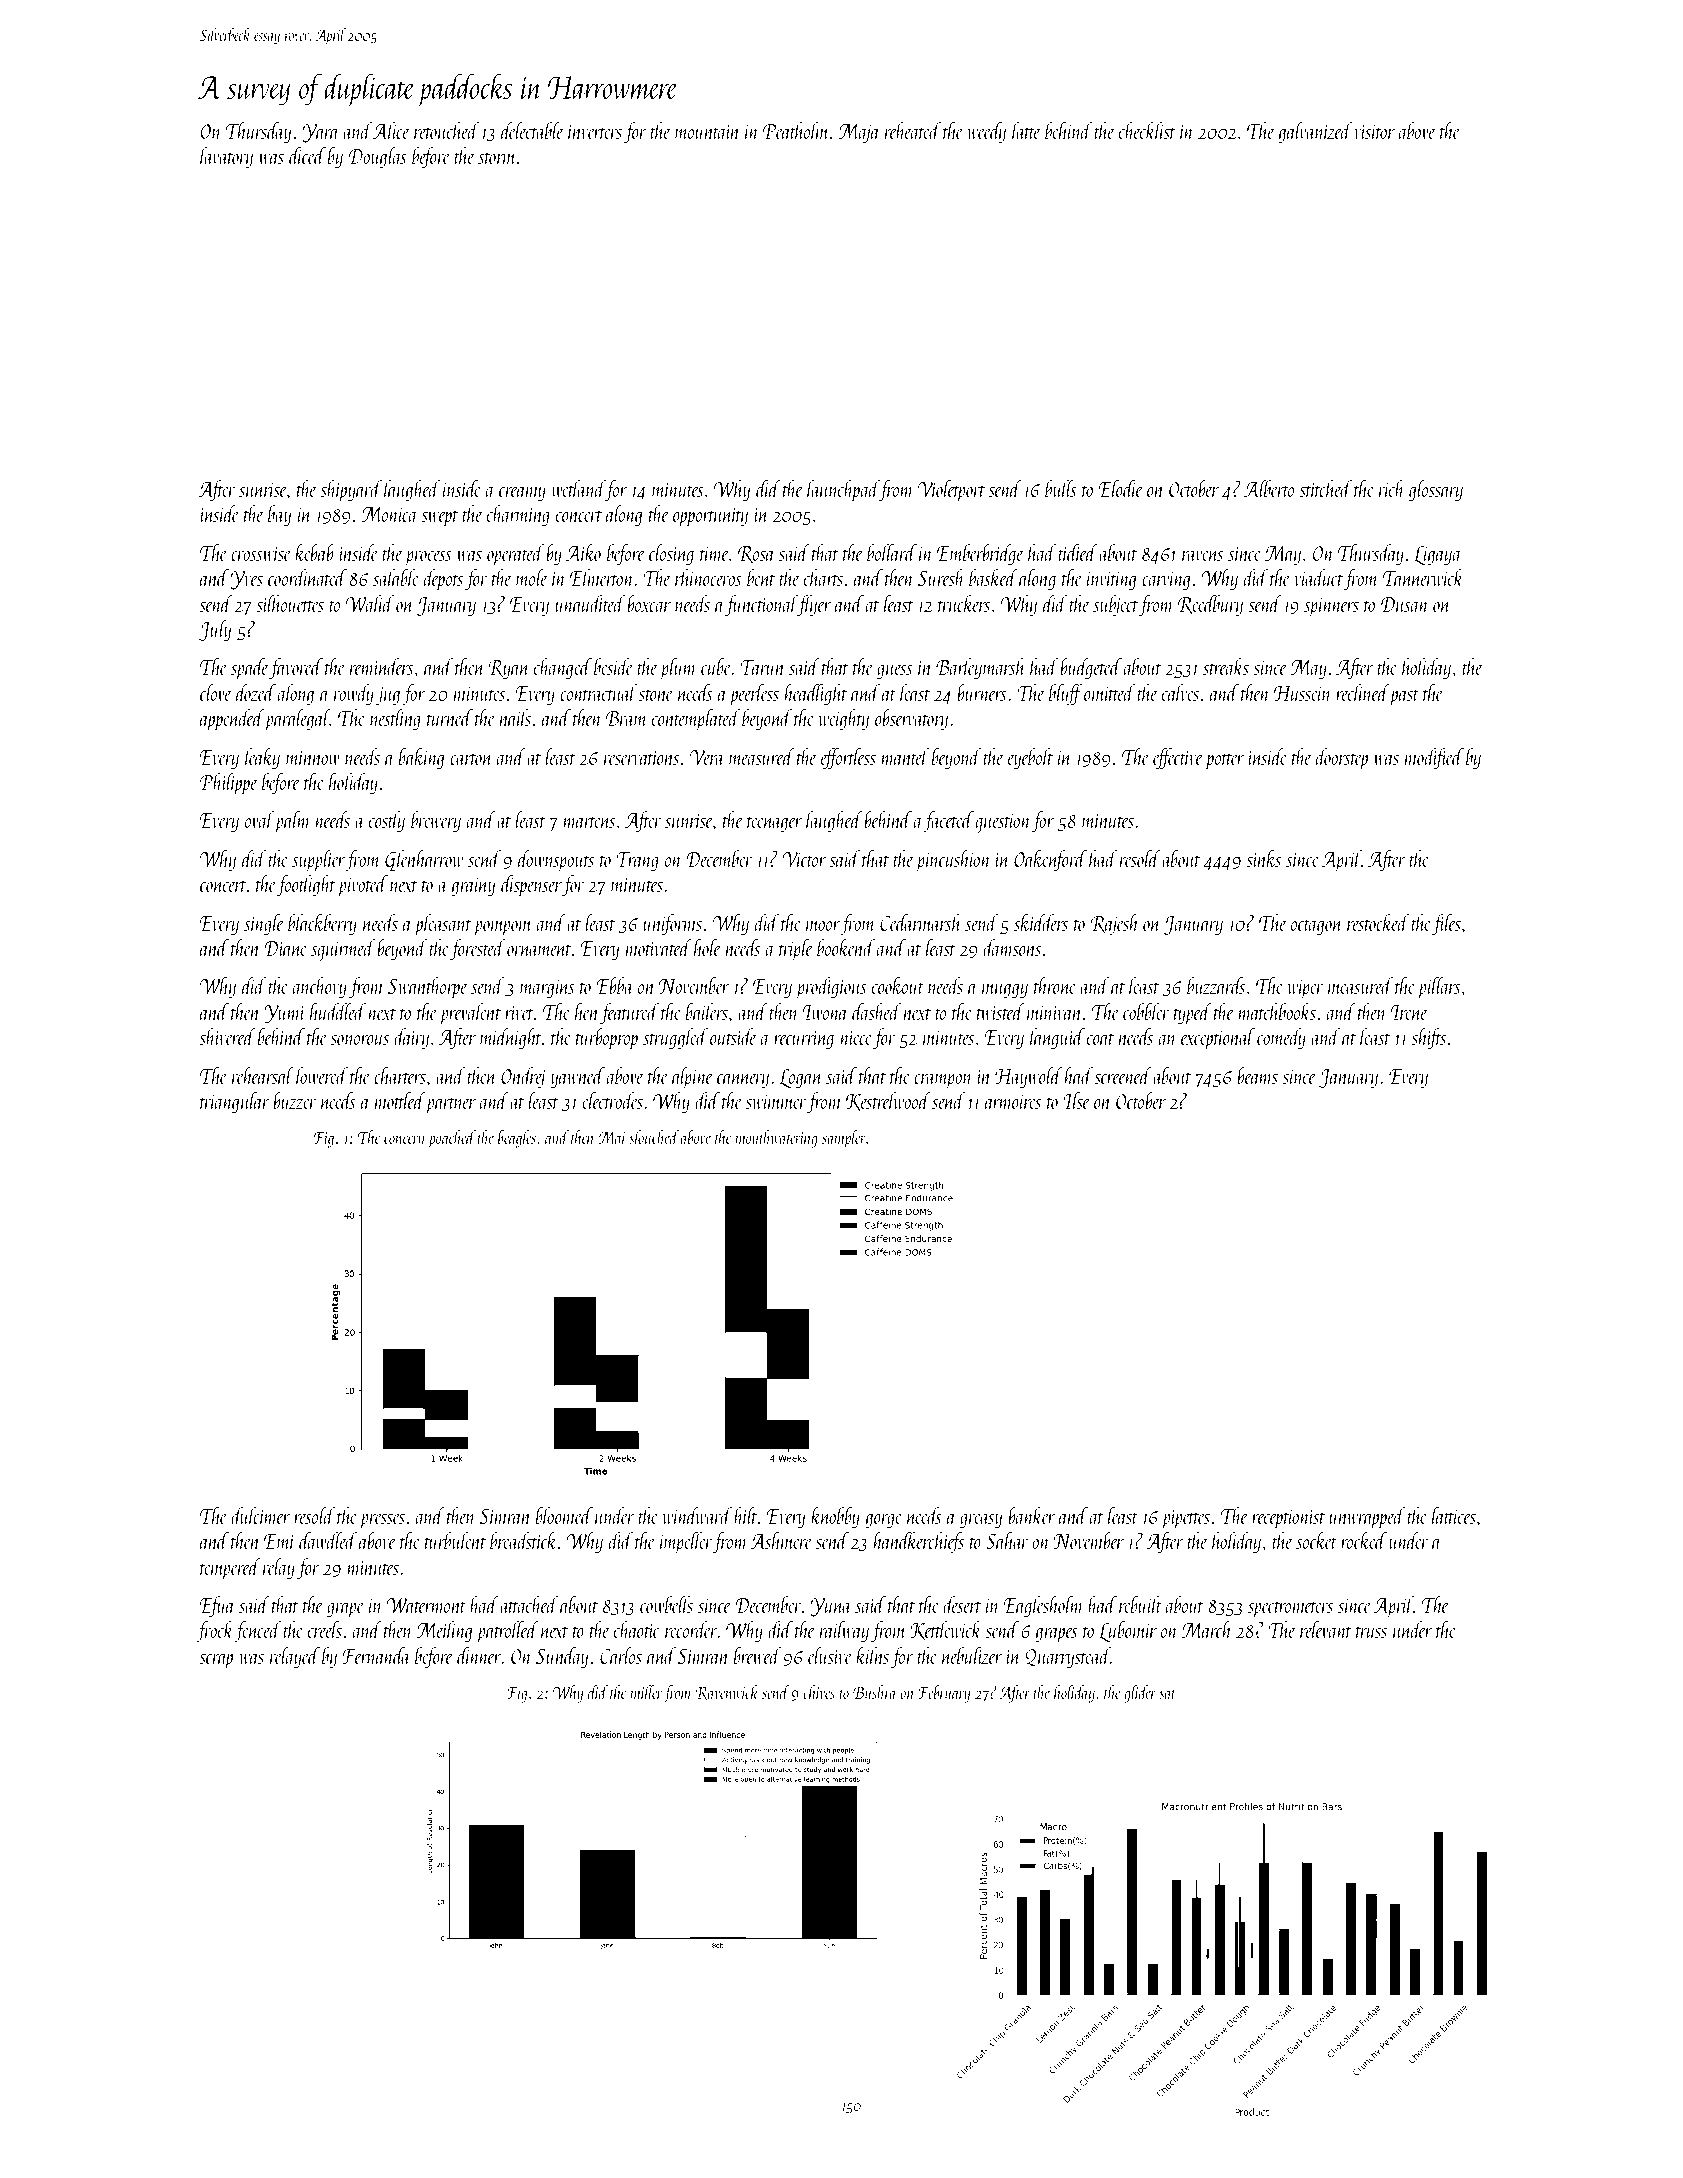 This screenshot has width=1683, height=2178. I want to click on matchbooks, so click(1277, 1011).
